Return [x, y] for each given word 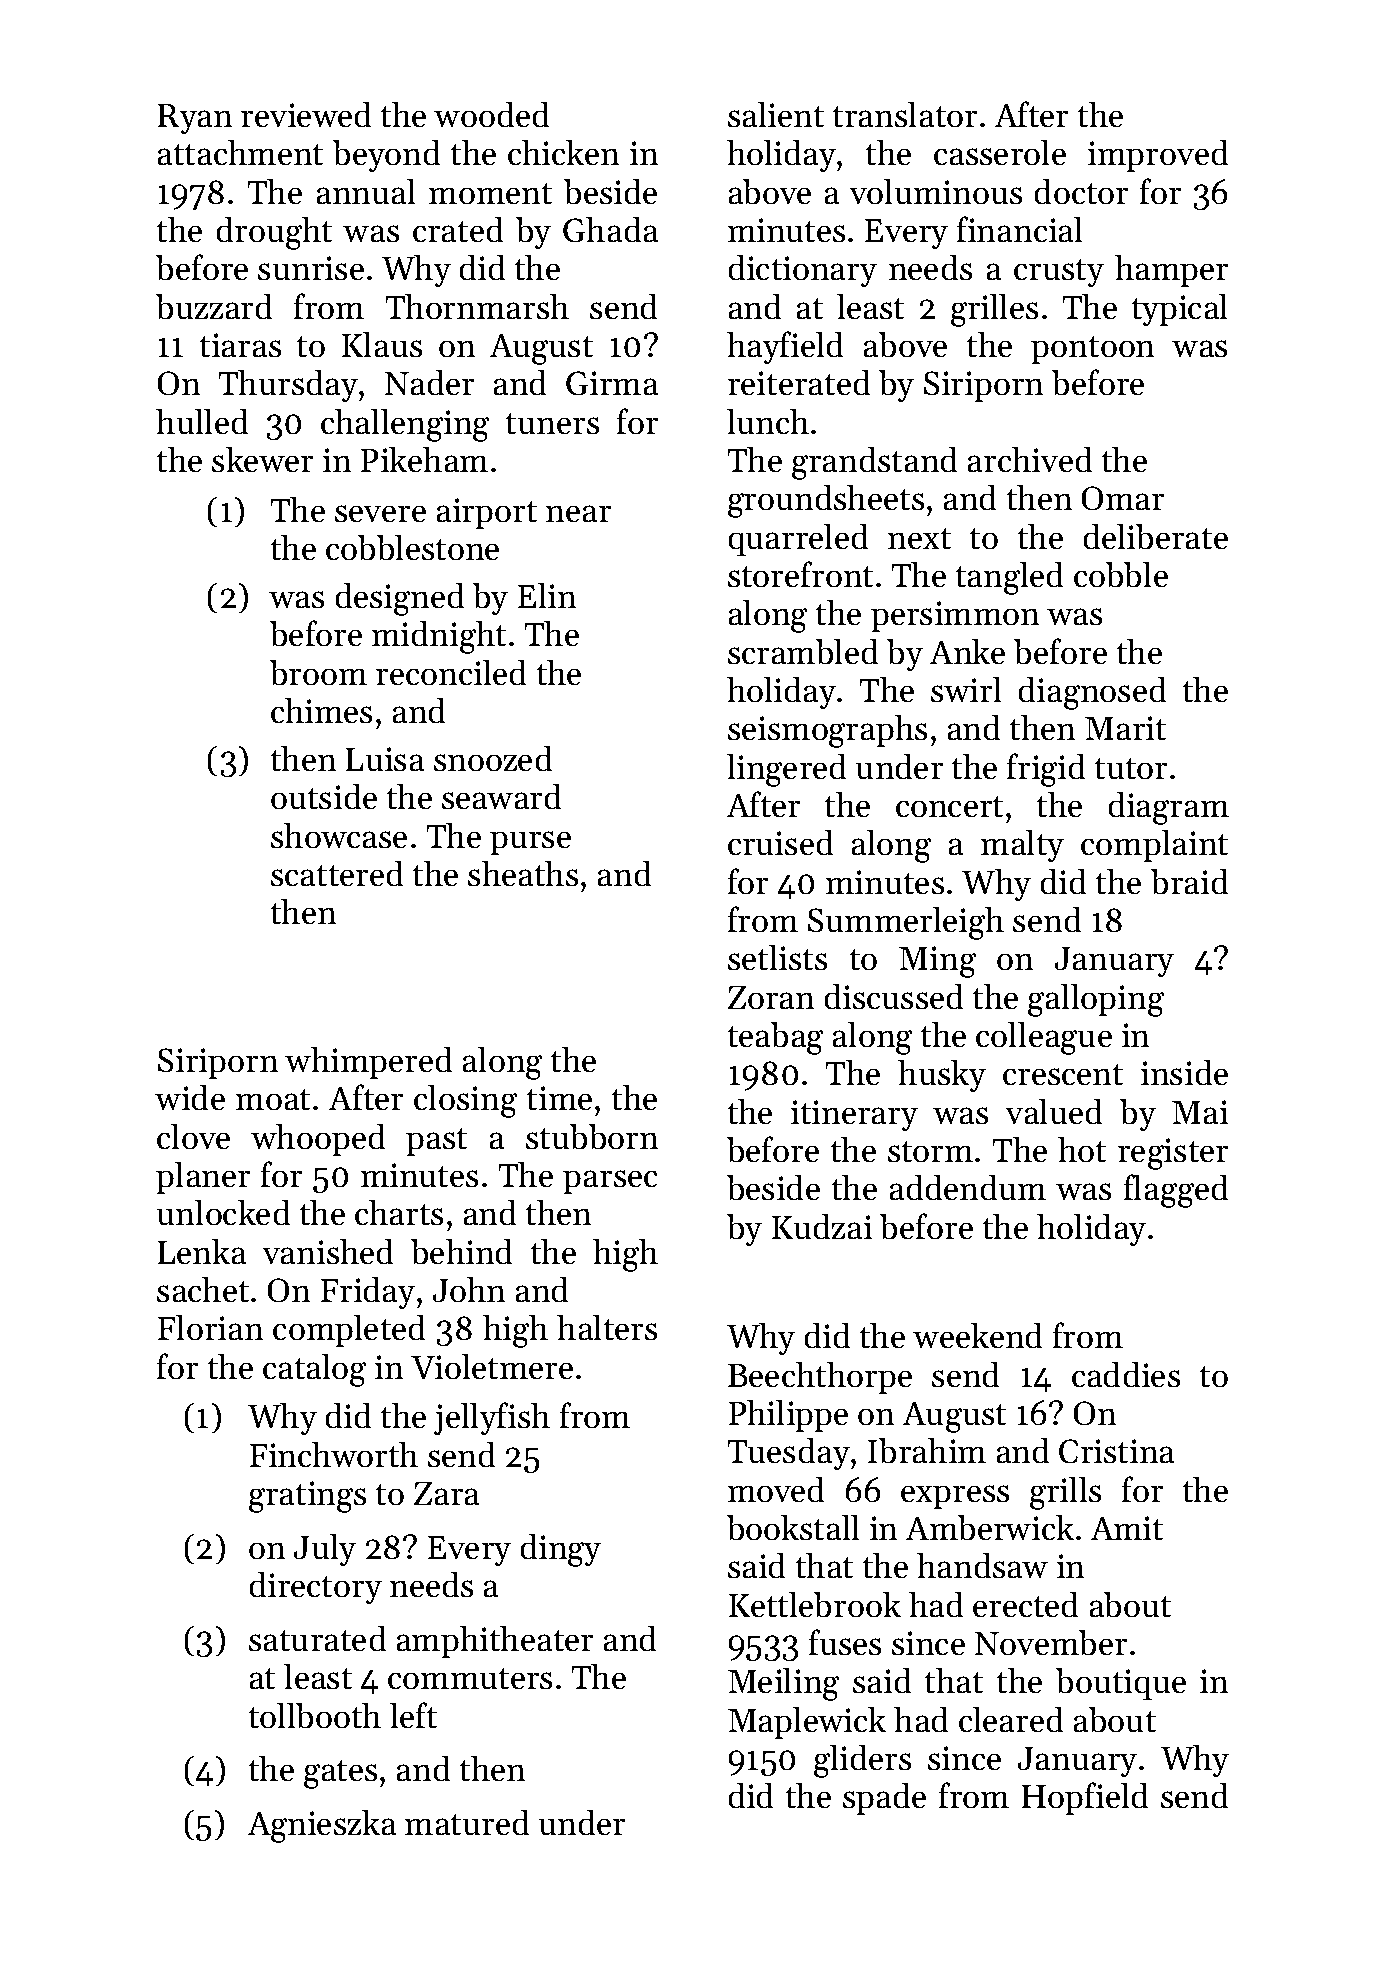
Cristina [1116, 1451]
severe [380, 514]
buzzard [214, 306]
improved [1158, 155]
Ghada [610, 229]
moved [776, 1489]
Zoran [771, 998]
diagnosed [1092, 693]
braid [1189, 881]
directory [315, 1588]
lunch [768, 421]
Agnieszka [321, 1826]
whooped [318, 1139]
